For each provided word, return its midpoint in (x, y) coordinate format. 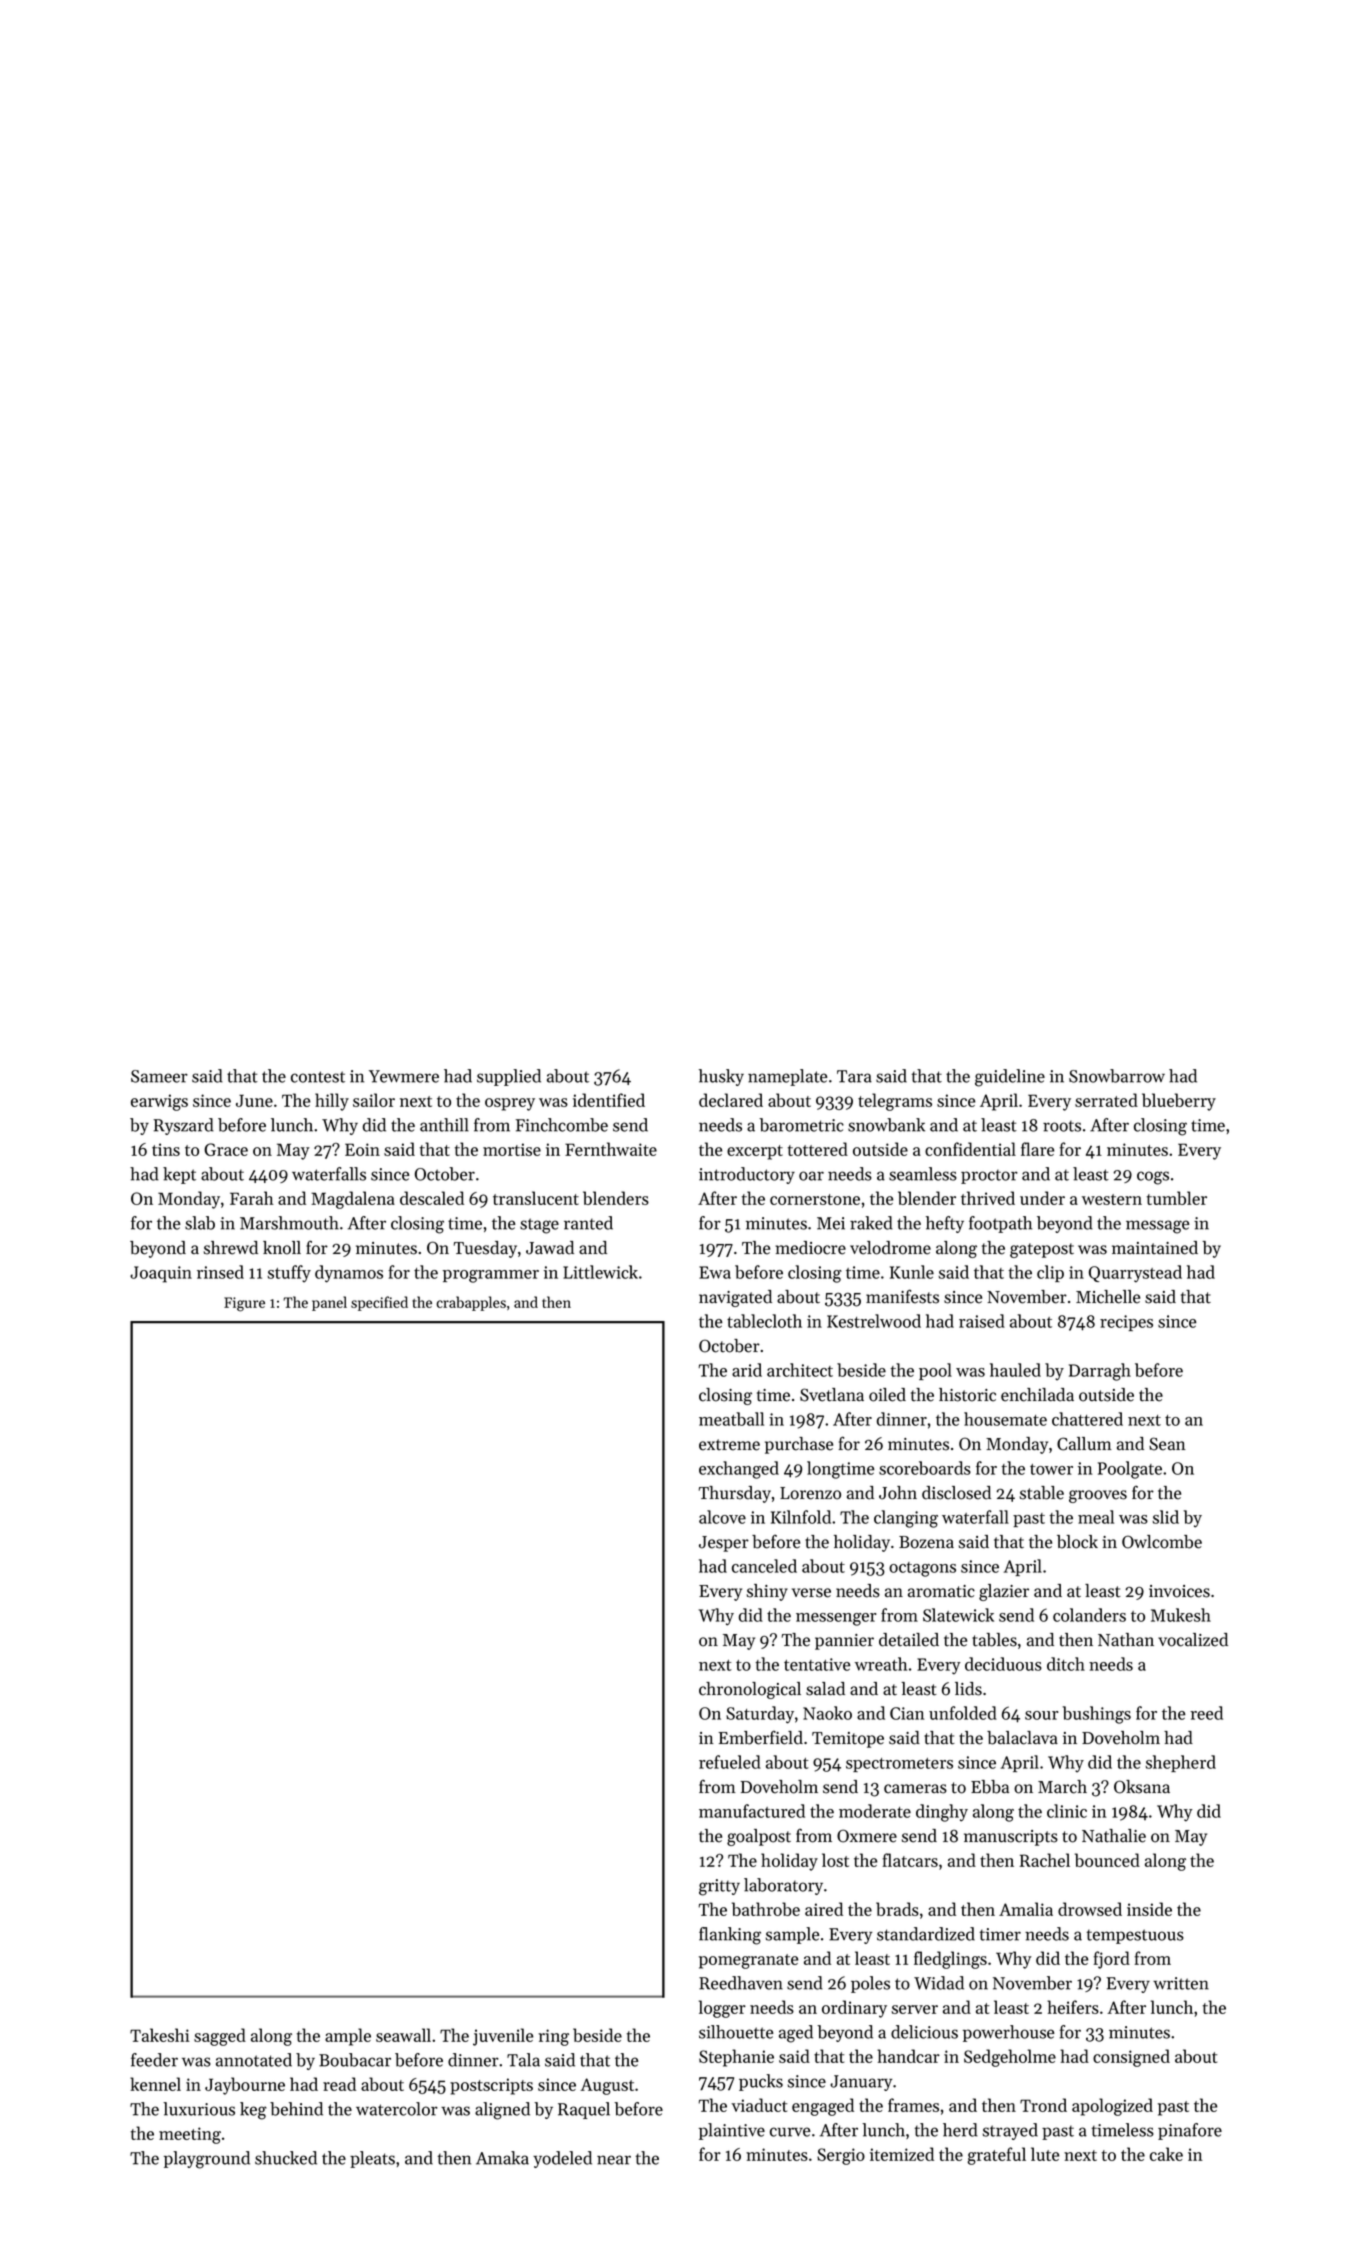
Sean (1167, 1444)
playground (207, 2160)
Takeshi (160, 2035)
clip (1050, 1273)
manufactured (752, 1811)
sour (1042, 1715)
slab (200, 1223)
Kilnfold (801, 1517)
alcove (722, 1517)
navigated (735, 1298)
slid (1166, 1517)
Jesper (724, 1544)
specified (379, 1303)
